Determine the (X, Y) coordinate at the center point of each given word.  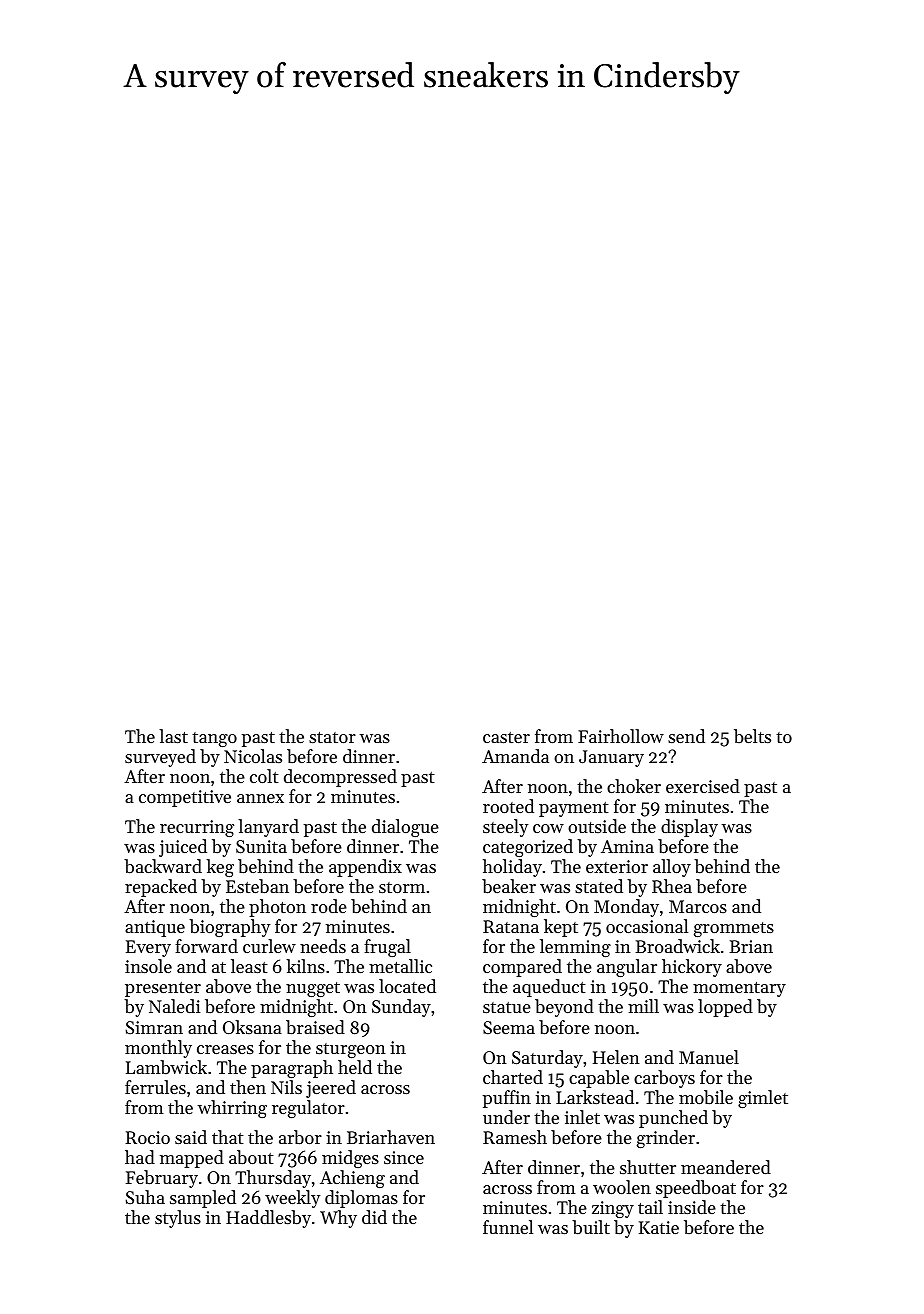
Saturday (547, 1059)
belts (752, 736)
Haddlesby (268, 1219)
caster (506, 737)
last (173, 736)
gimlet (763, 1099)
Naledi (175, 1006)
